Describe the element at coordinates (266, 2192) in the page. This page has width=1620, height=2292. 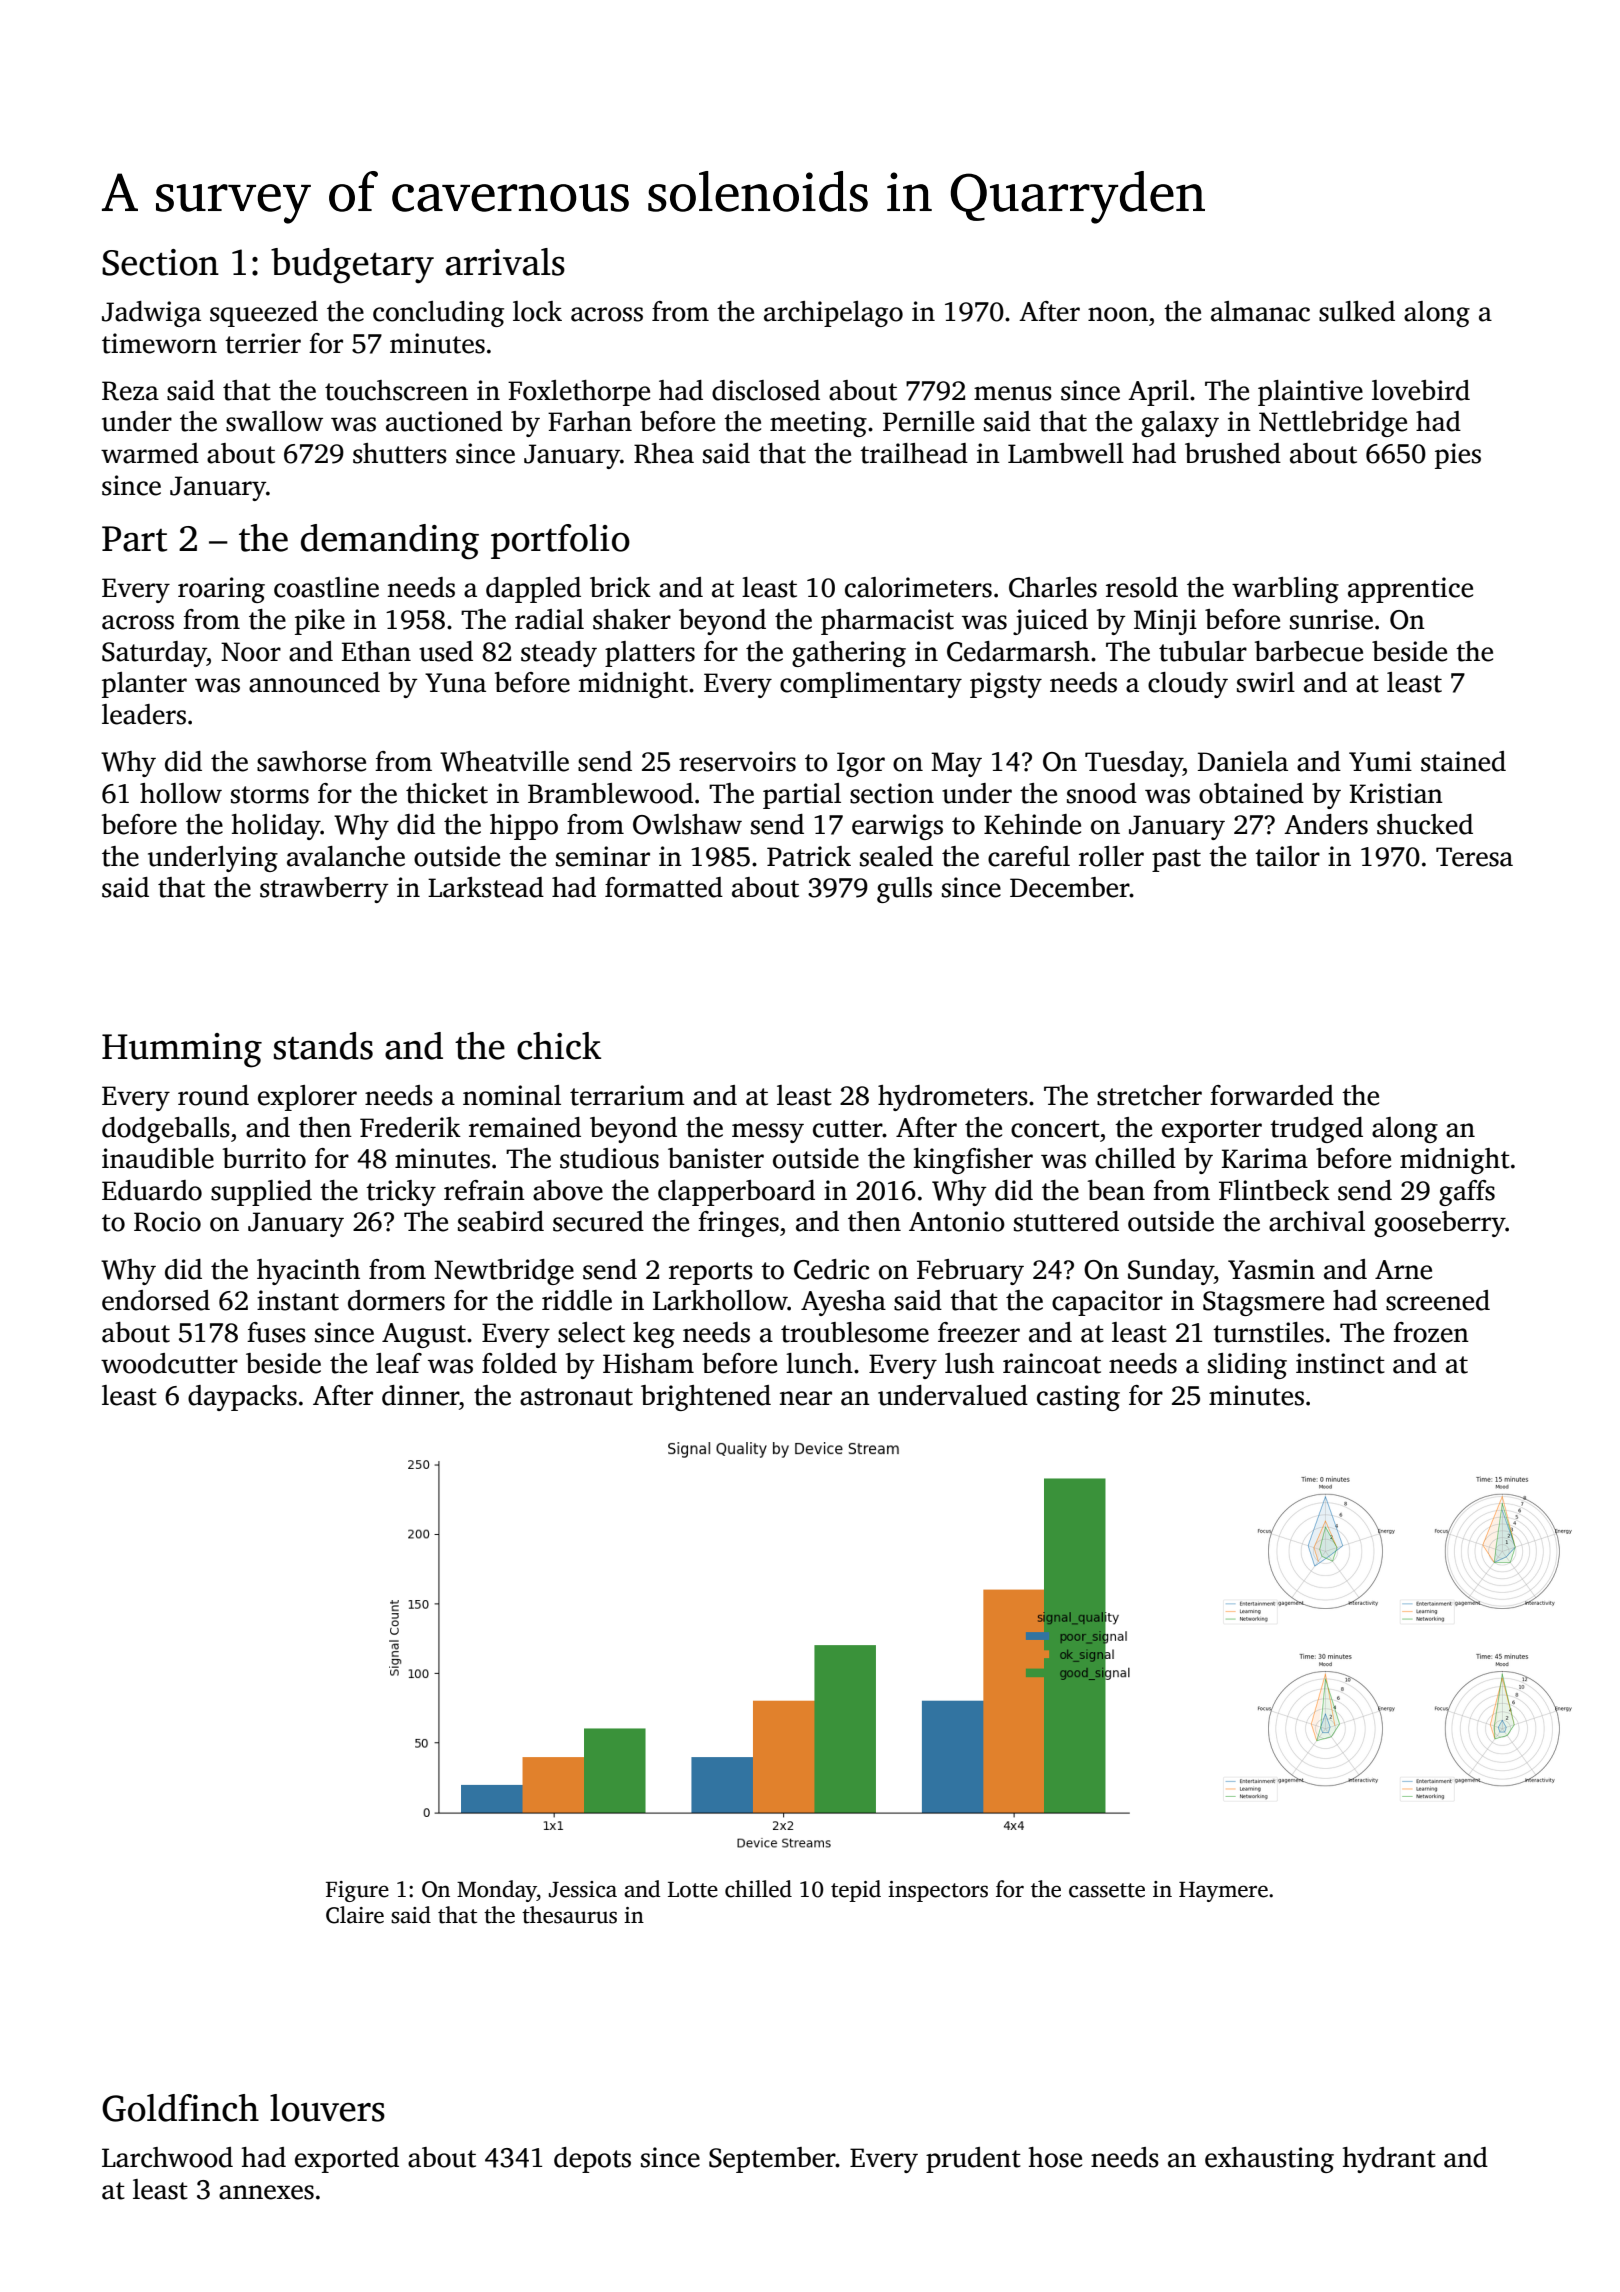
I see `annexes` at that location.
